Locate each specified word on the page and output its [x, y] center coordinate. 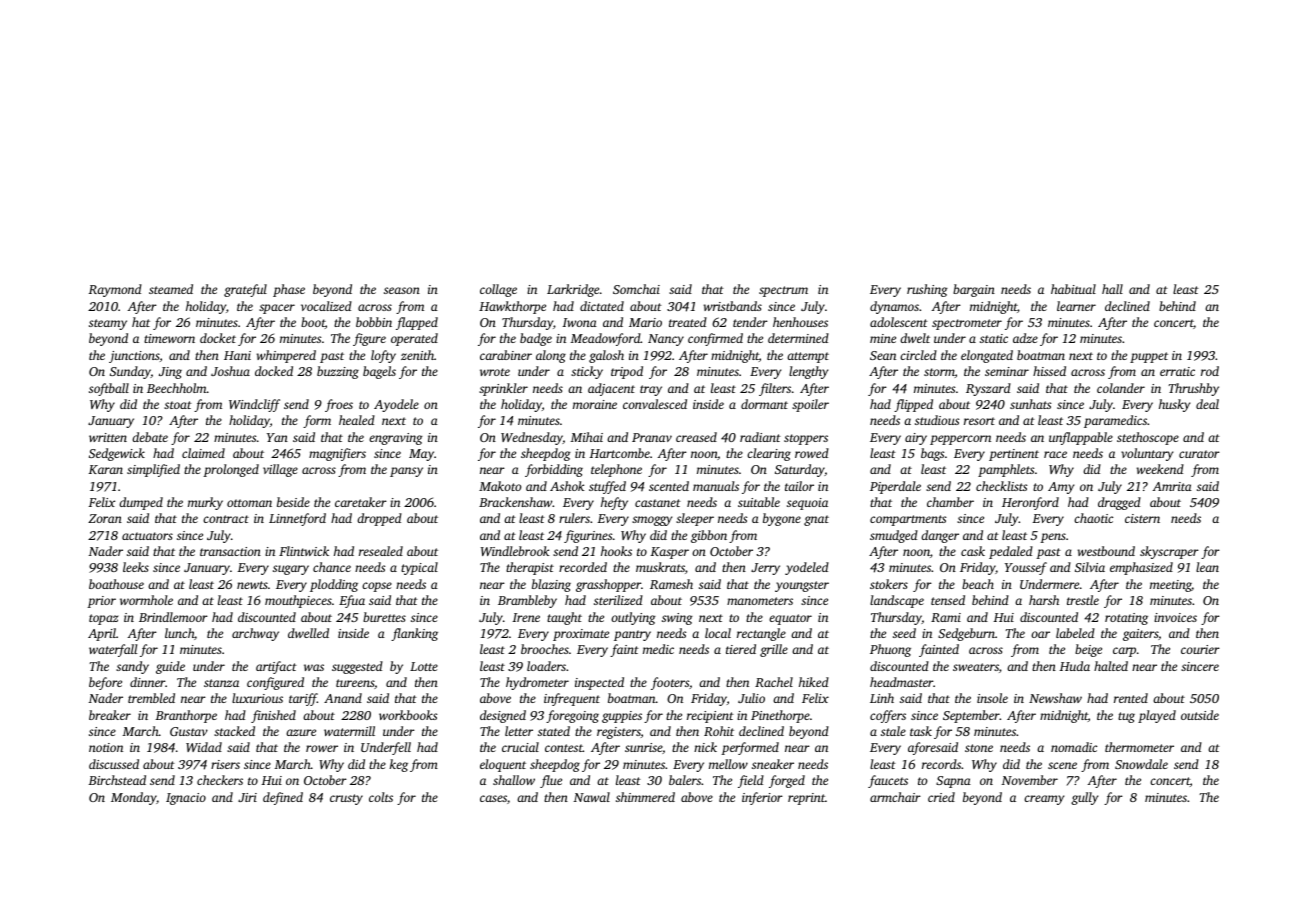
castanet [658, 503]
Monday [133, 798]
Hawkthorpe [512, 307]
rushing [927, 290]
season [402, 290]
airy [916, 439]
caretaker [361, 502]
